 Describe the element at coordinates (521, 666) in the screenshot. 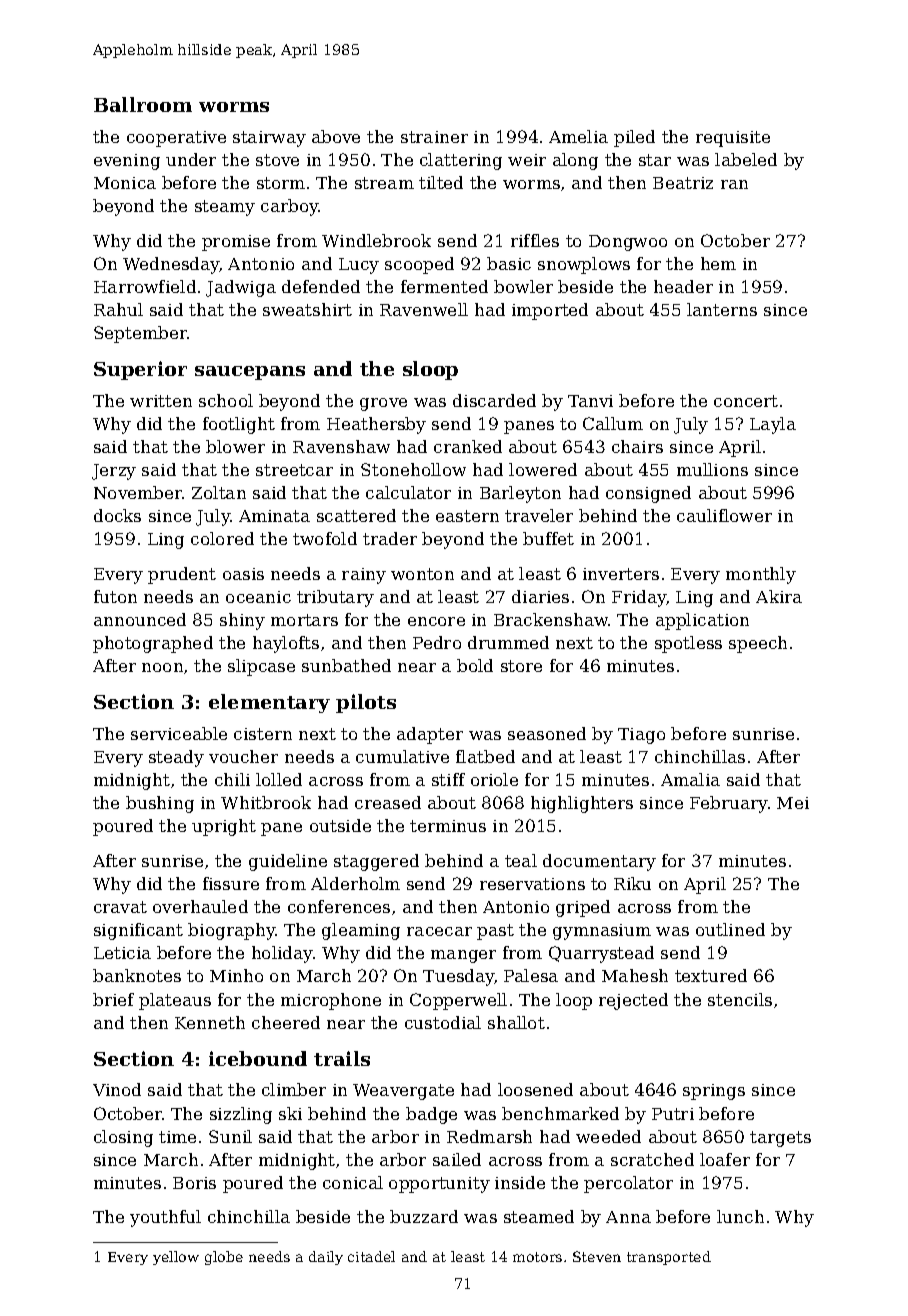

I see `store` at that location.
